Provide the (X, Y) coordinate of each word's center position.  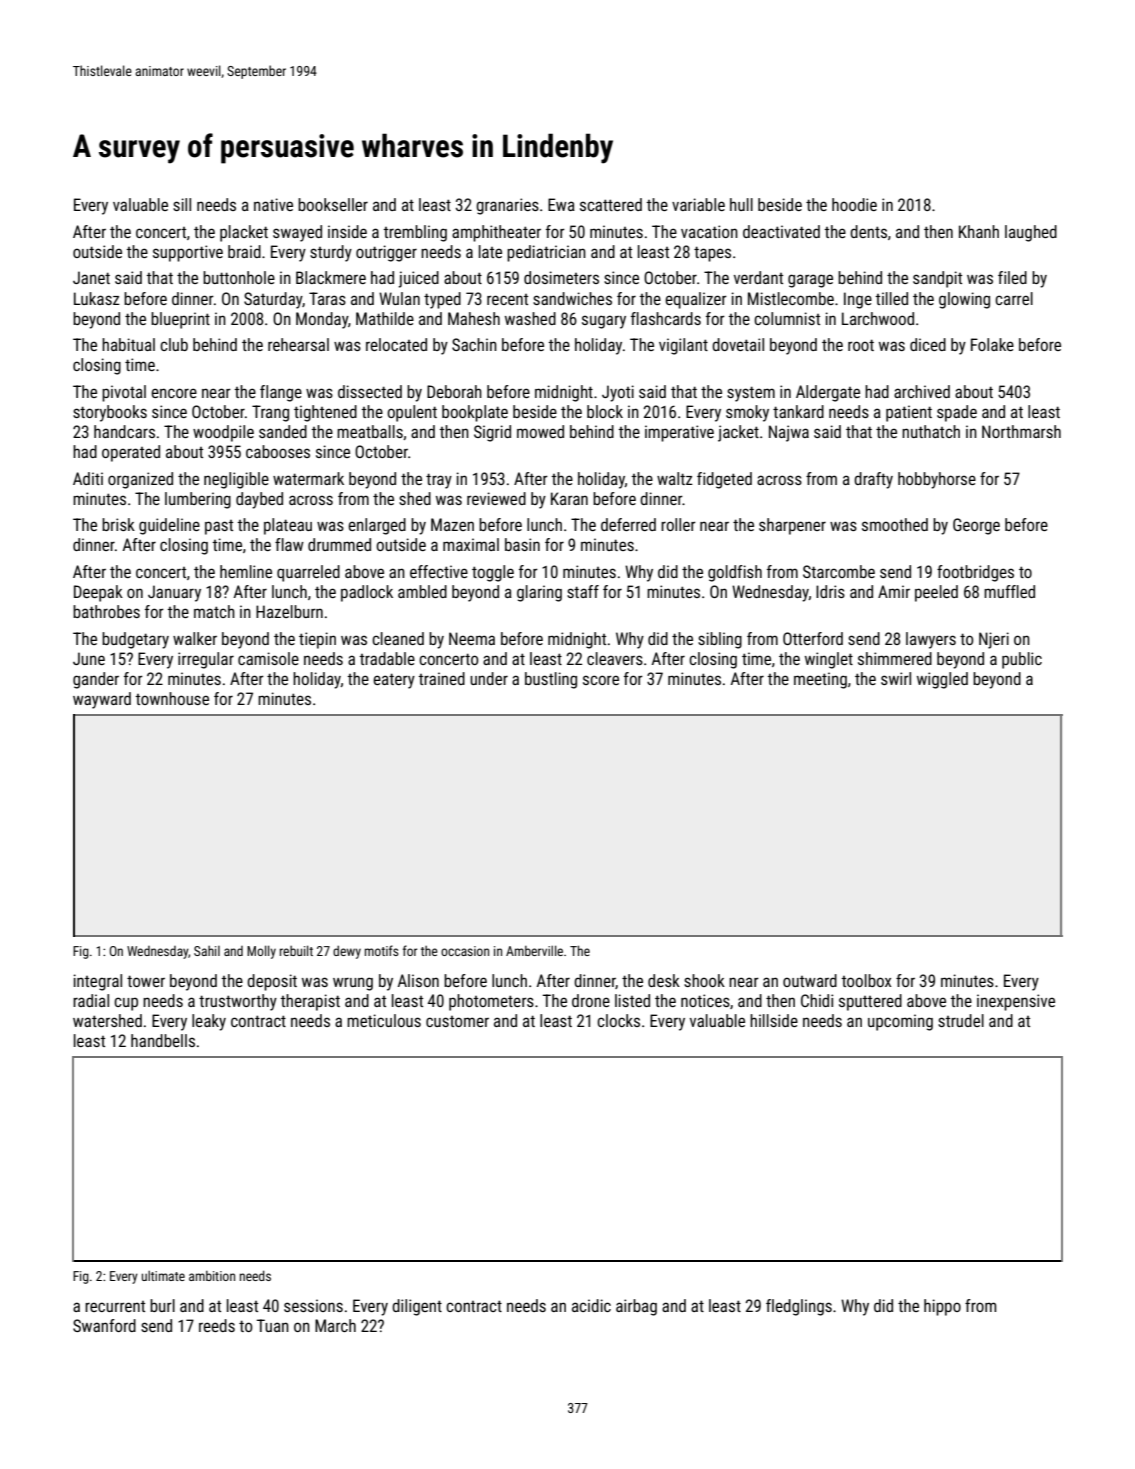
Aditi (88, 478)
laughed (1031, 233)
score (601, 680)
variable (698, 204)
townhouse (172, 698)
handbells (163, 1040)
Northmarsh (1021, 431)
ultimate (163, 1275)
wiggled (942, 680)
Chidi (817, 1000)
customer (457, 1021)
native (273, 204)
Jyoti (618, 393)
